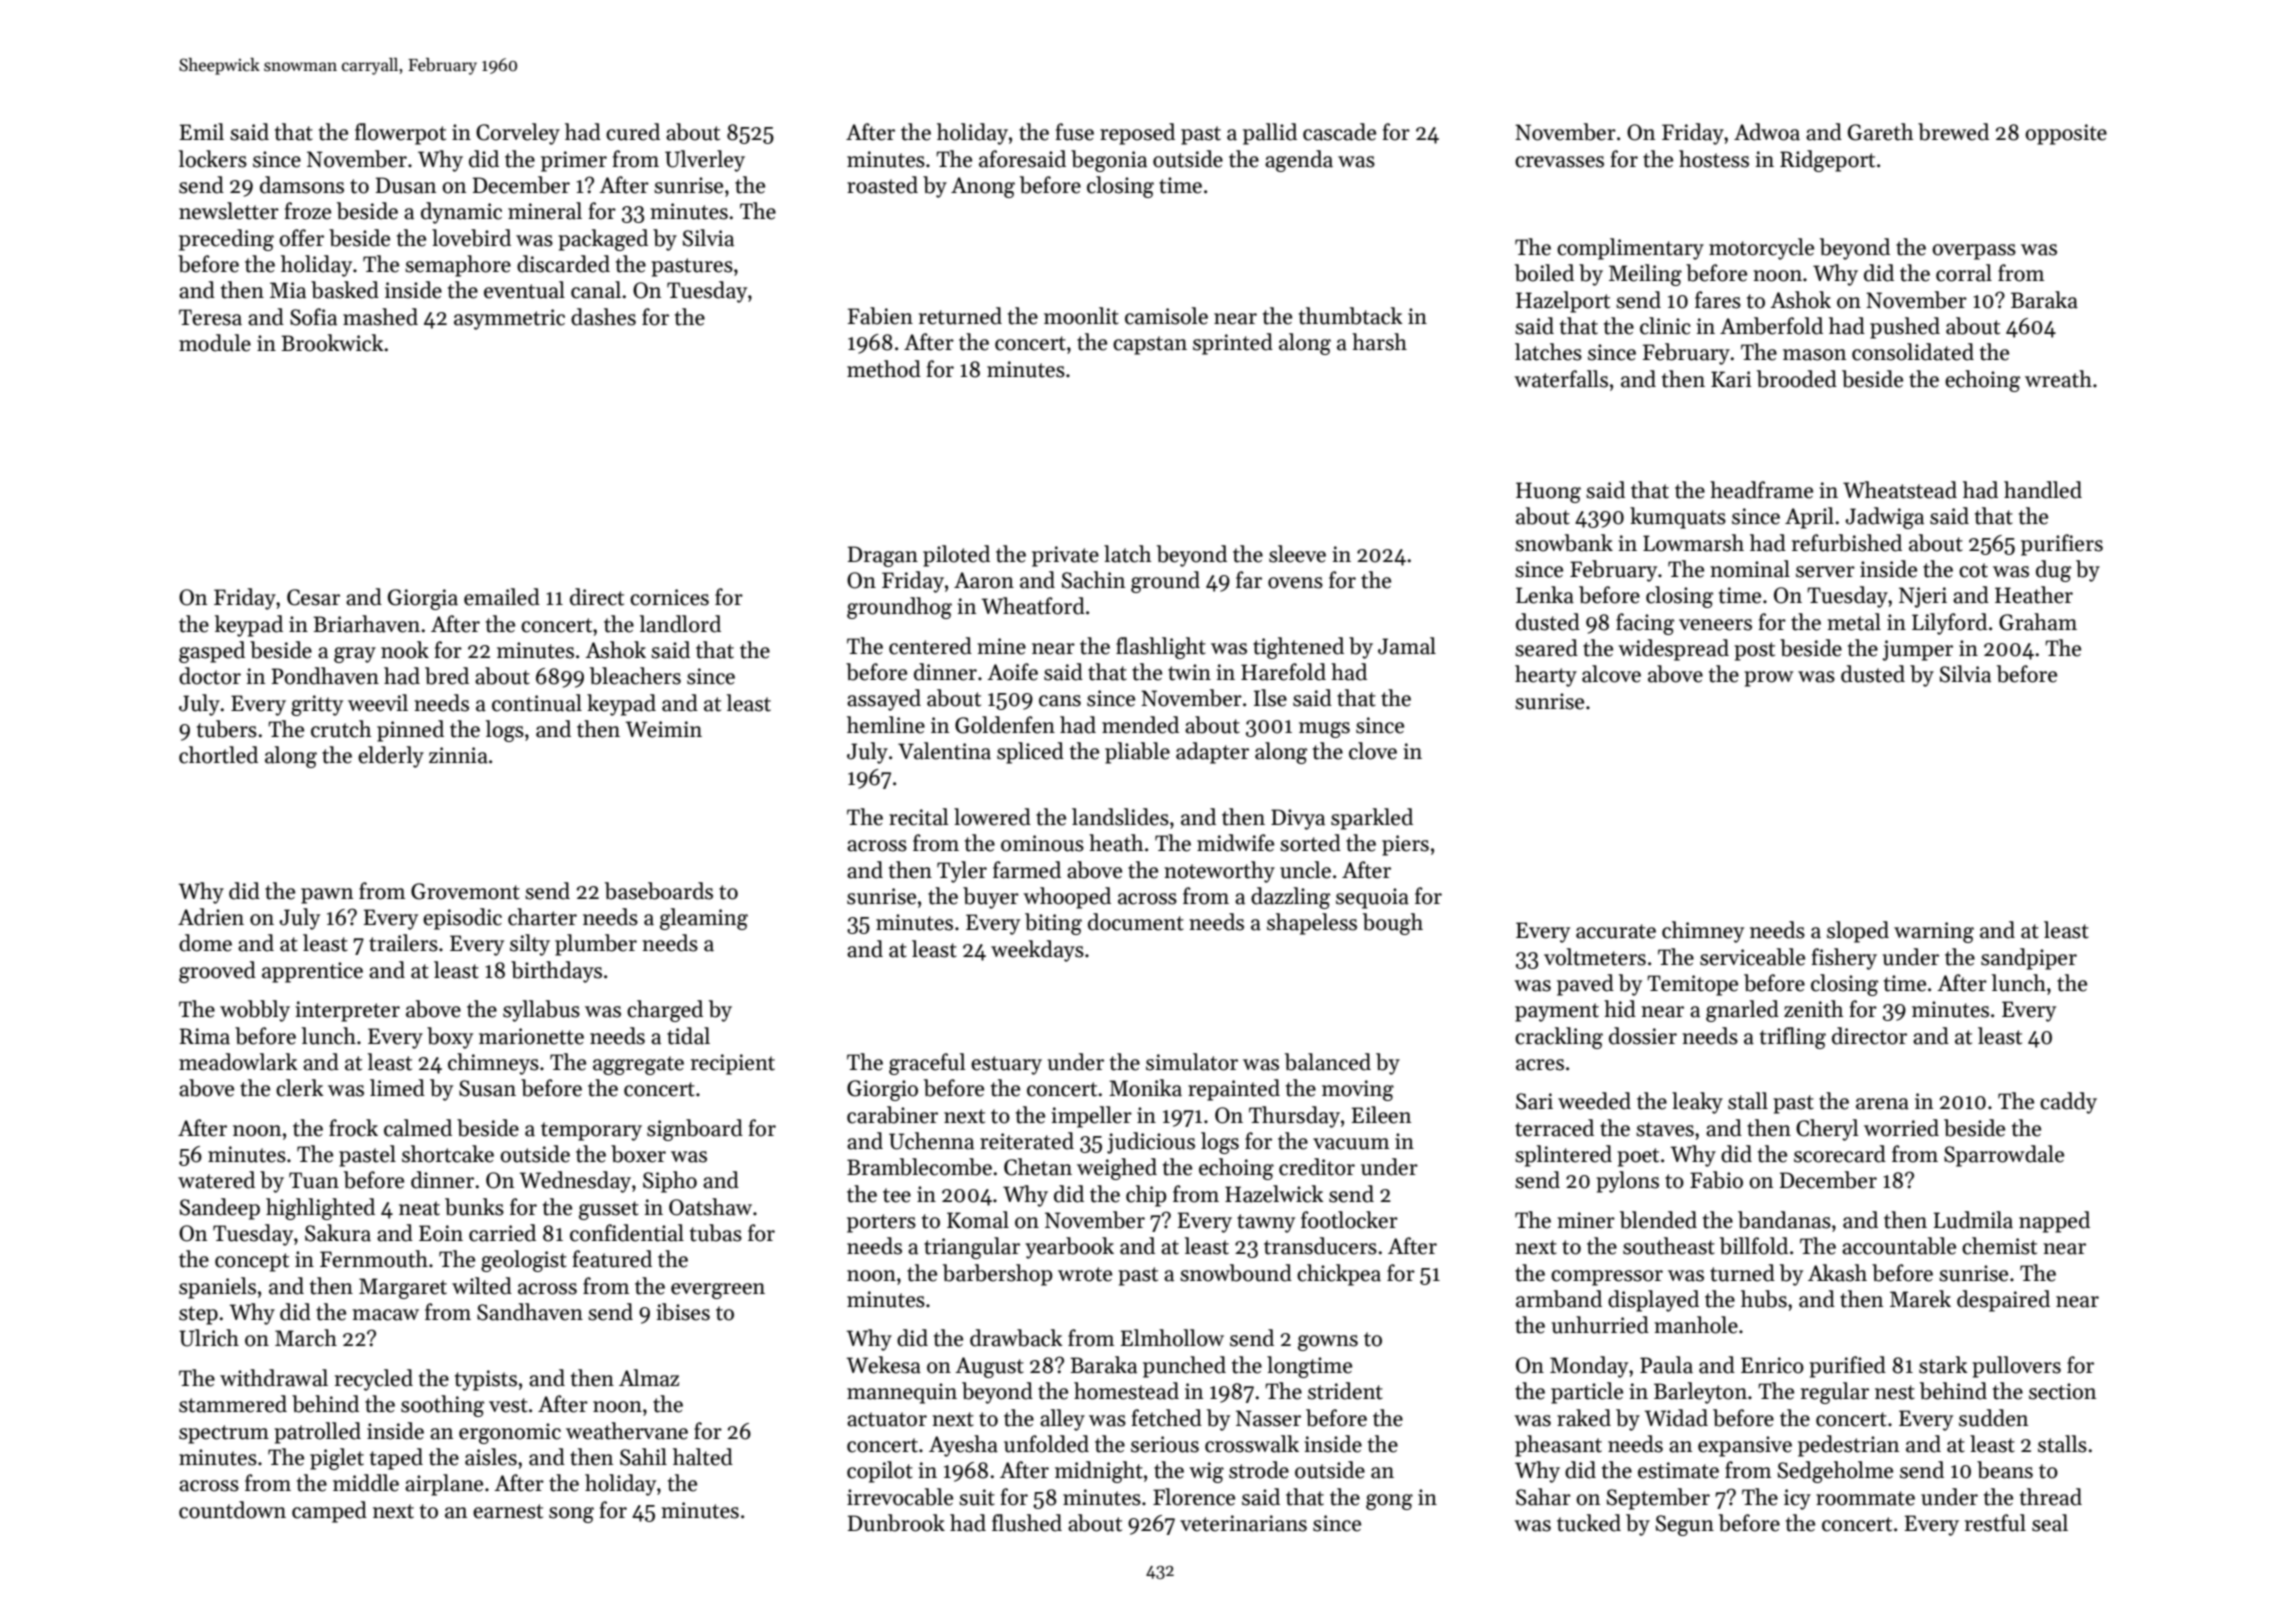 The width and height of the image is (2292, 1620). I want to click on Giorgia, so click(423, 599).
